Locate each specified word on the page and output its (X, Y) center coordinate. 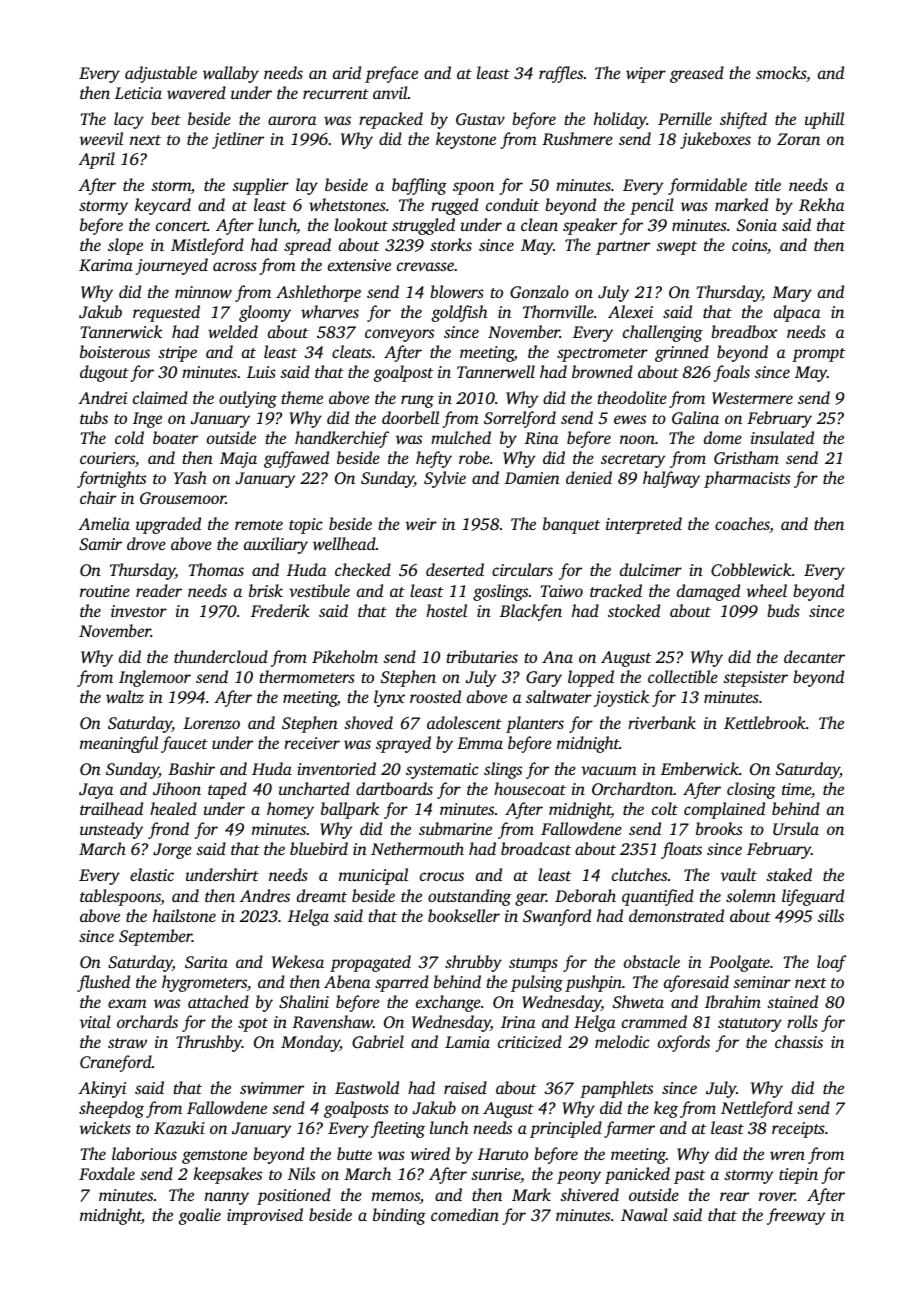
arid (347, 72)
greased (697, 74)
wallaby (231, 74)
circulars (522, 569)
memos (396, 1196)
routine (105, 591)
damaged (708, 592)
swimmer (272, 1088)
